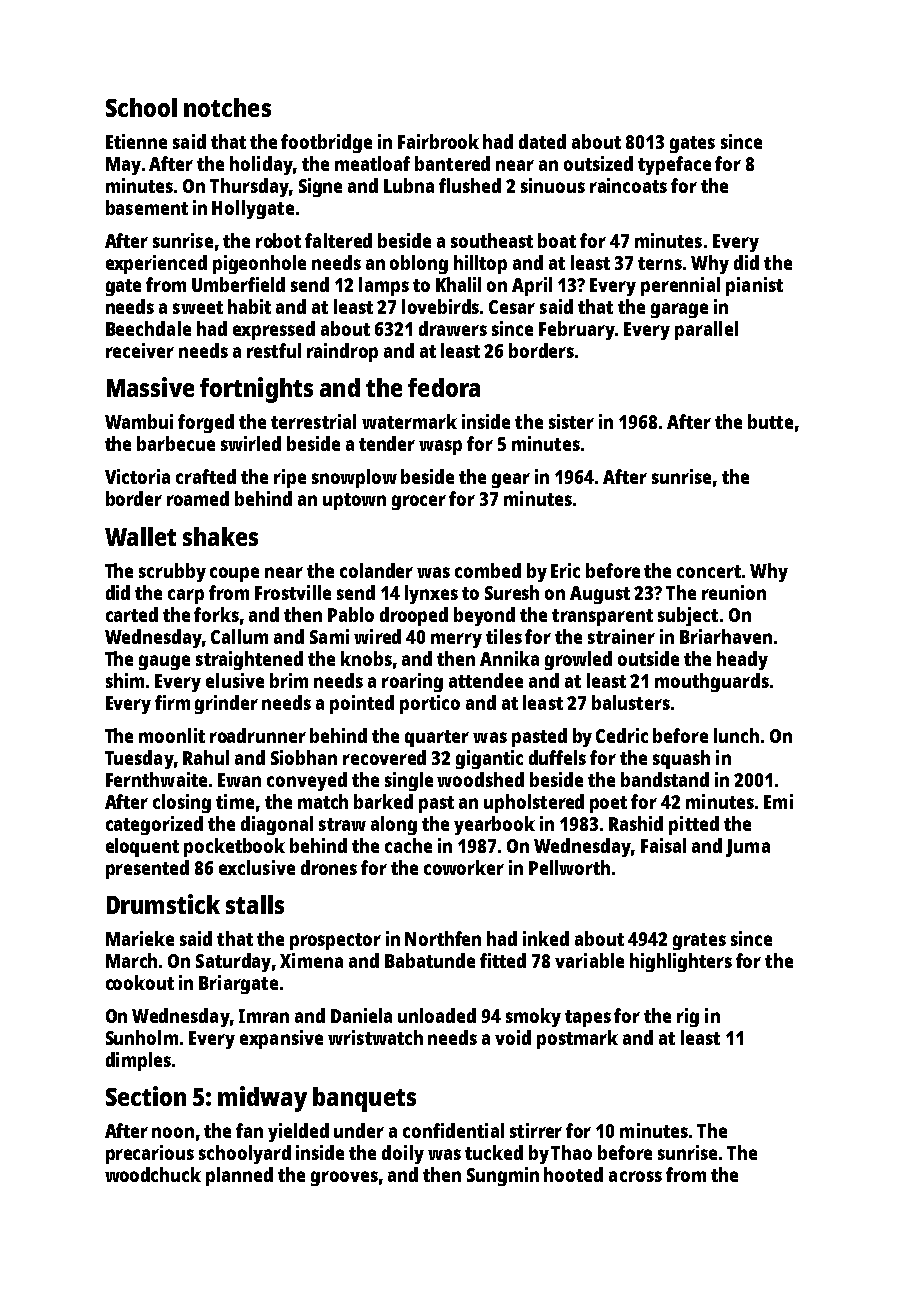 The width and height of the image is (908, 1316). Describe the element at coordinates (206, 757) in the image. I see `Rahul` at that location.
